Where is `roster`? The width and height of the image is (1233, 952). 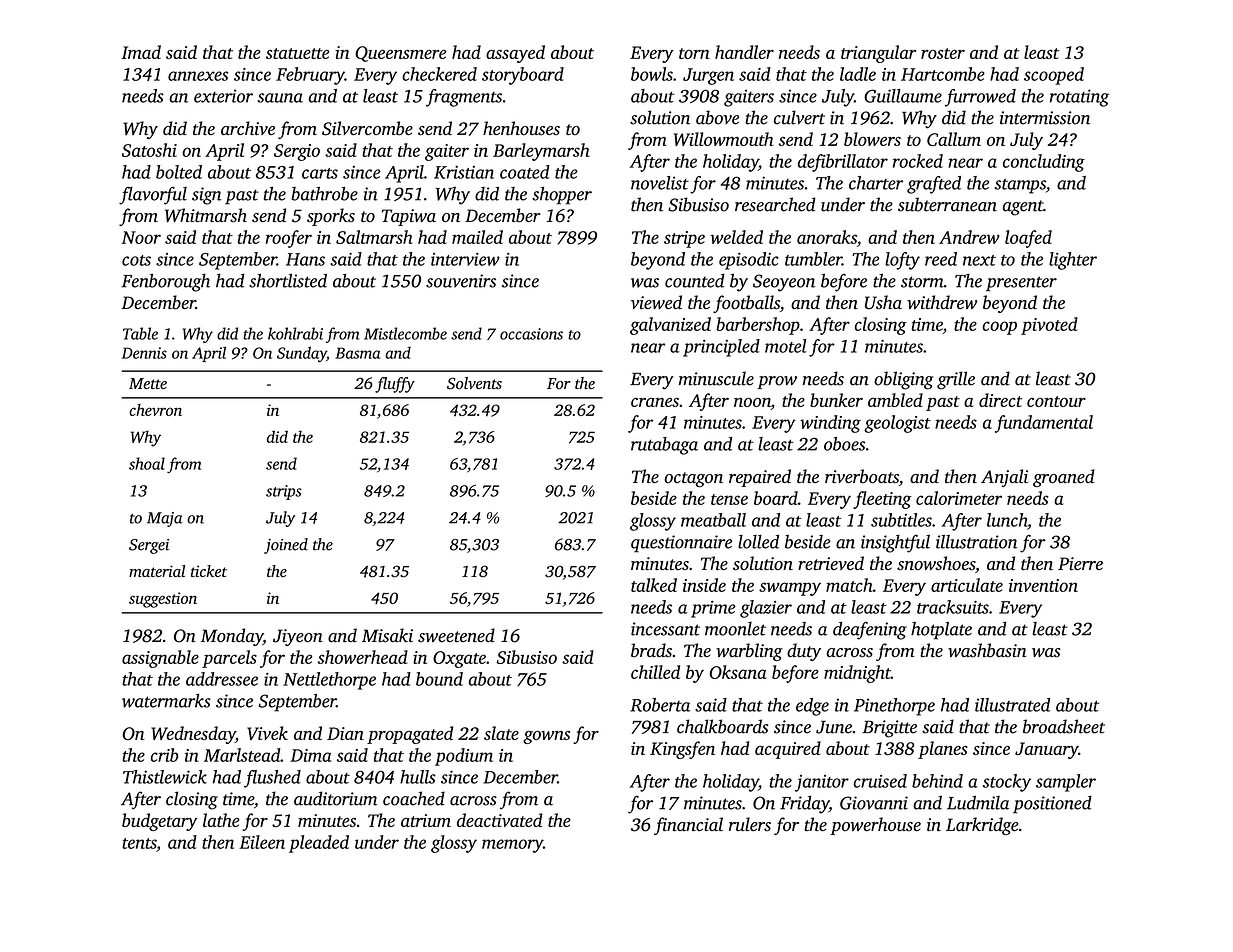 roster is located at coordinates (943, 53).
